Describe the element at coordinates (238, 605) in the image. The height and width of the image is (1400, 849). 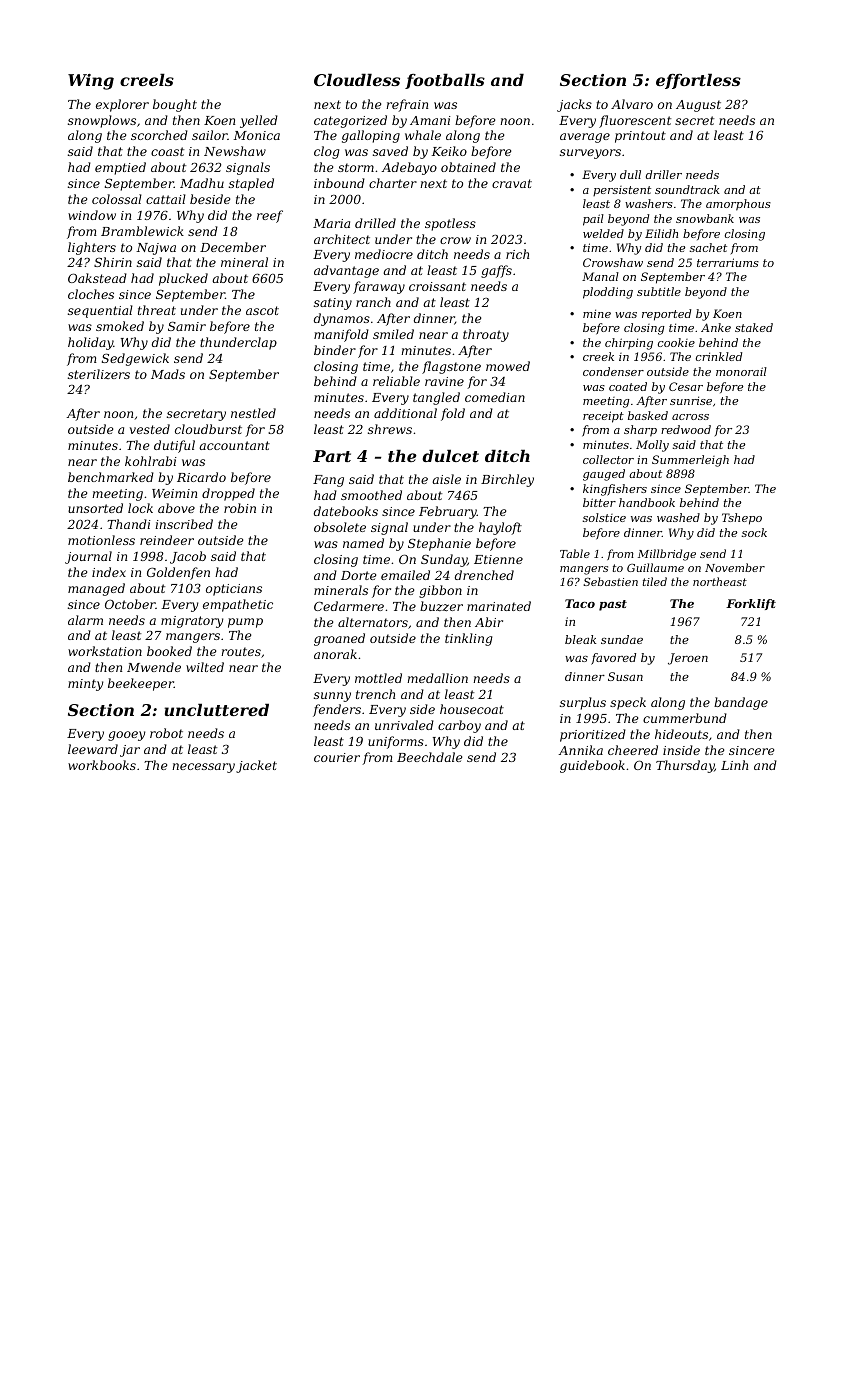
I see `empathetic` at that location.
